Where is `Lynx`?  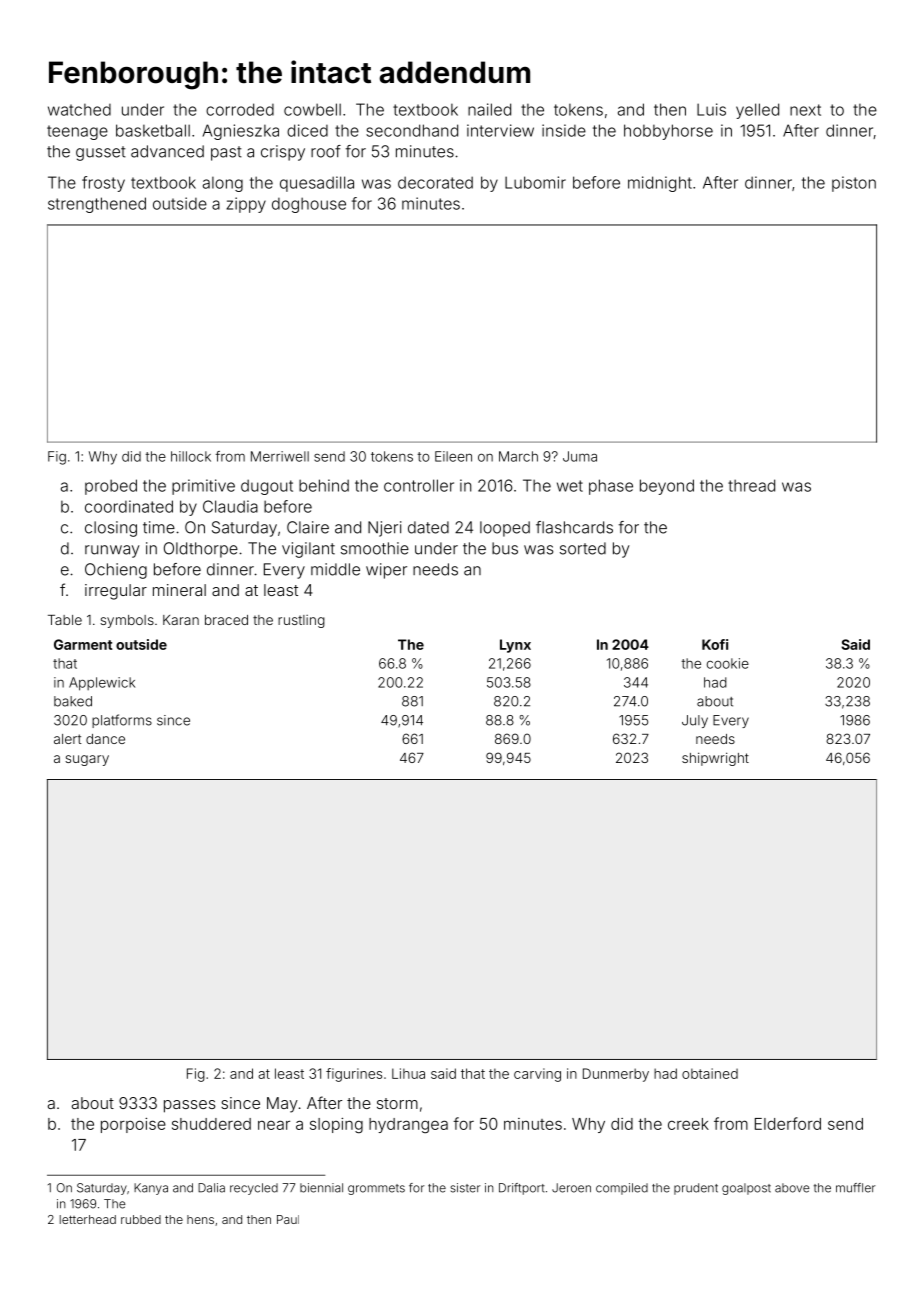
Lynx is located at coordinates (515, 646).
